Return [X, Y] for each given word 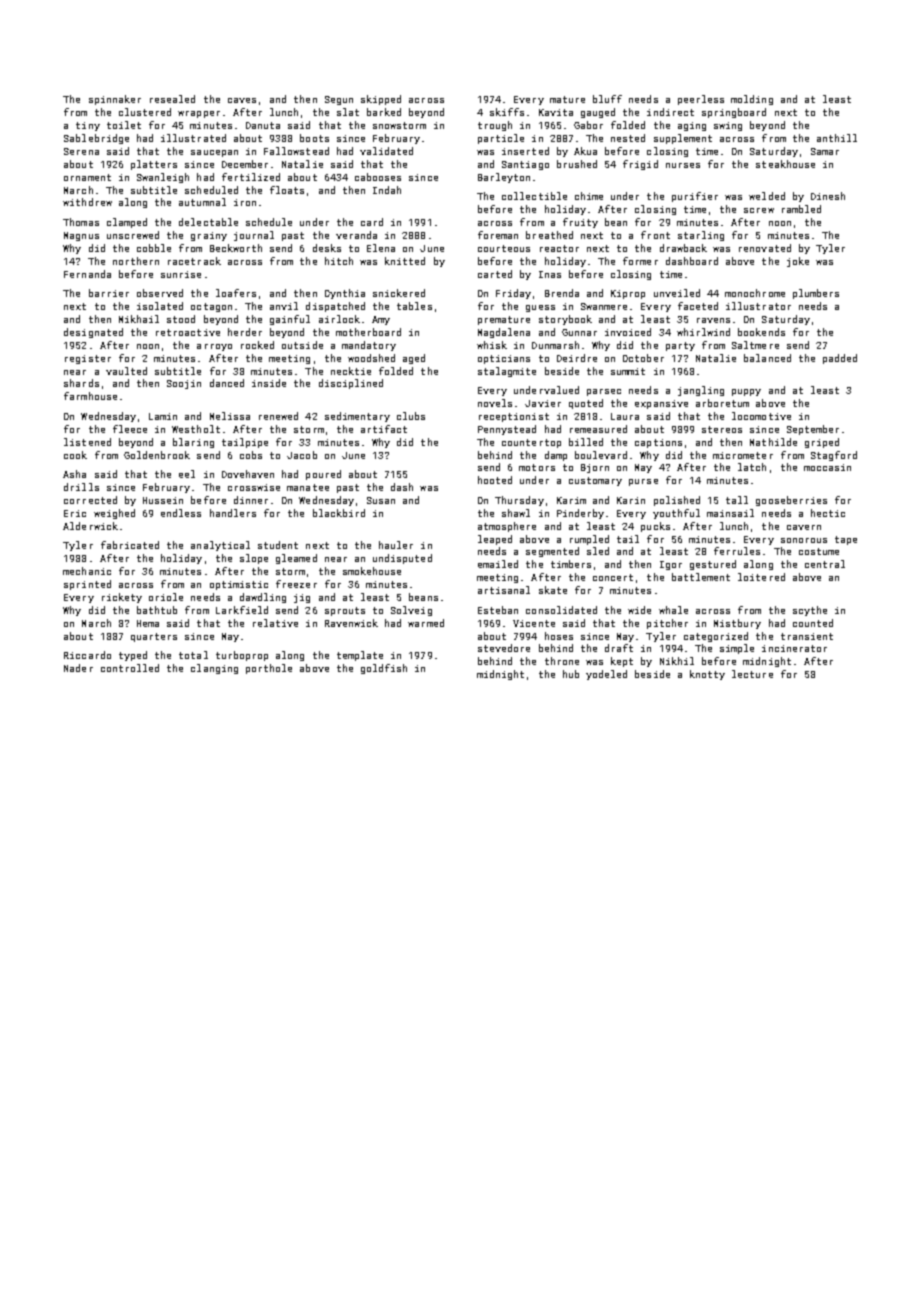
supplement [683, 139]
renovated [765, 248]
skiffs [507, 112]
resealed [172, 99]
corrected [90, 500]
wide [639, 610]
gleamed [296, 559]
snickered [399, 293]
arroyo [214, 347]
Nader [78, 668]
